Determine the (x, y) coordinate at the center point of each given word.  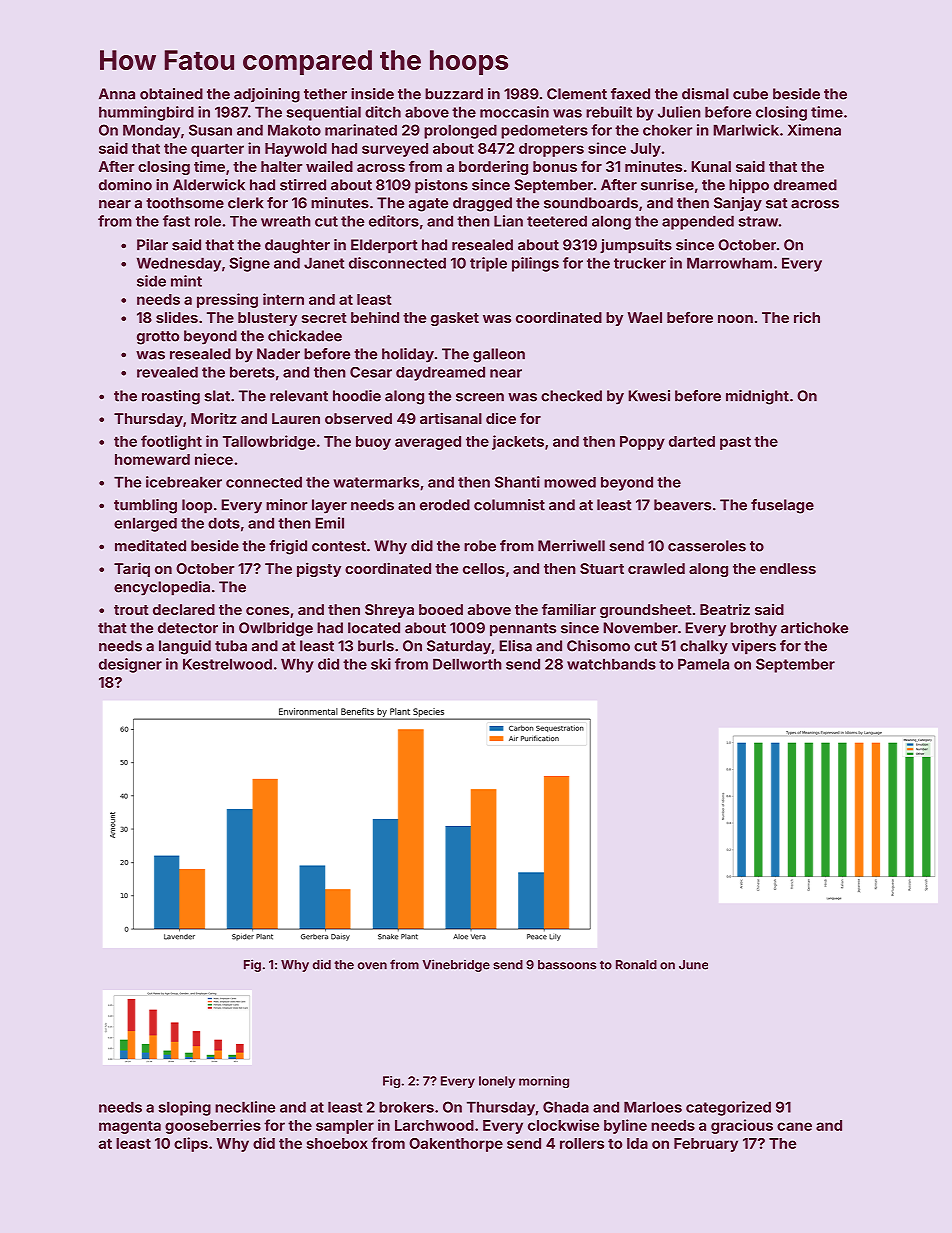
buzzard (454, 94)
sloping (184, 1108)
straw (758, 221)
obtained (171, 94)
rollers (582, 1143)
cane (794, 1126)
